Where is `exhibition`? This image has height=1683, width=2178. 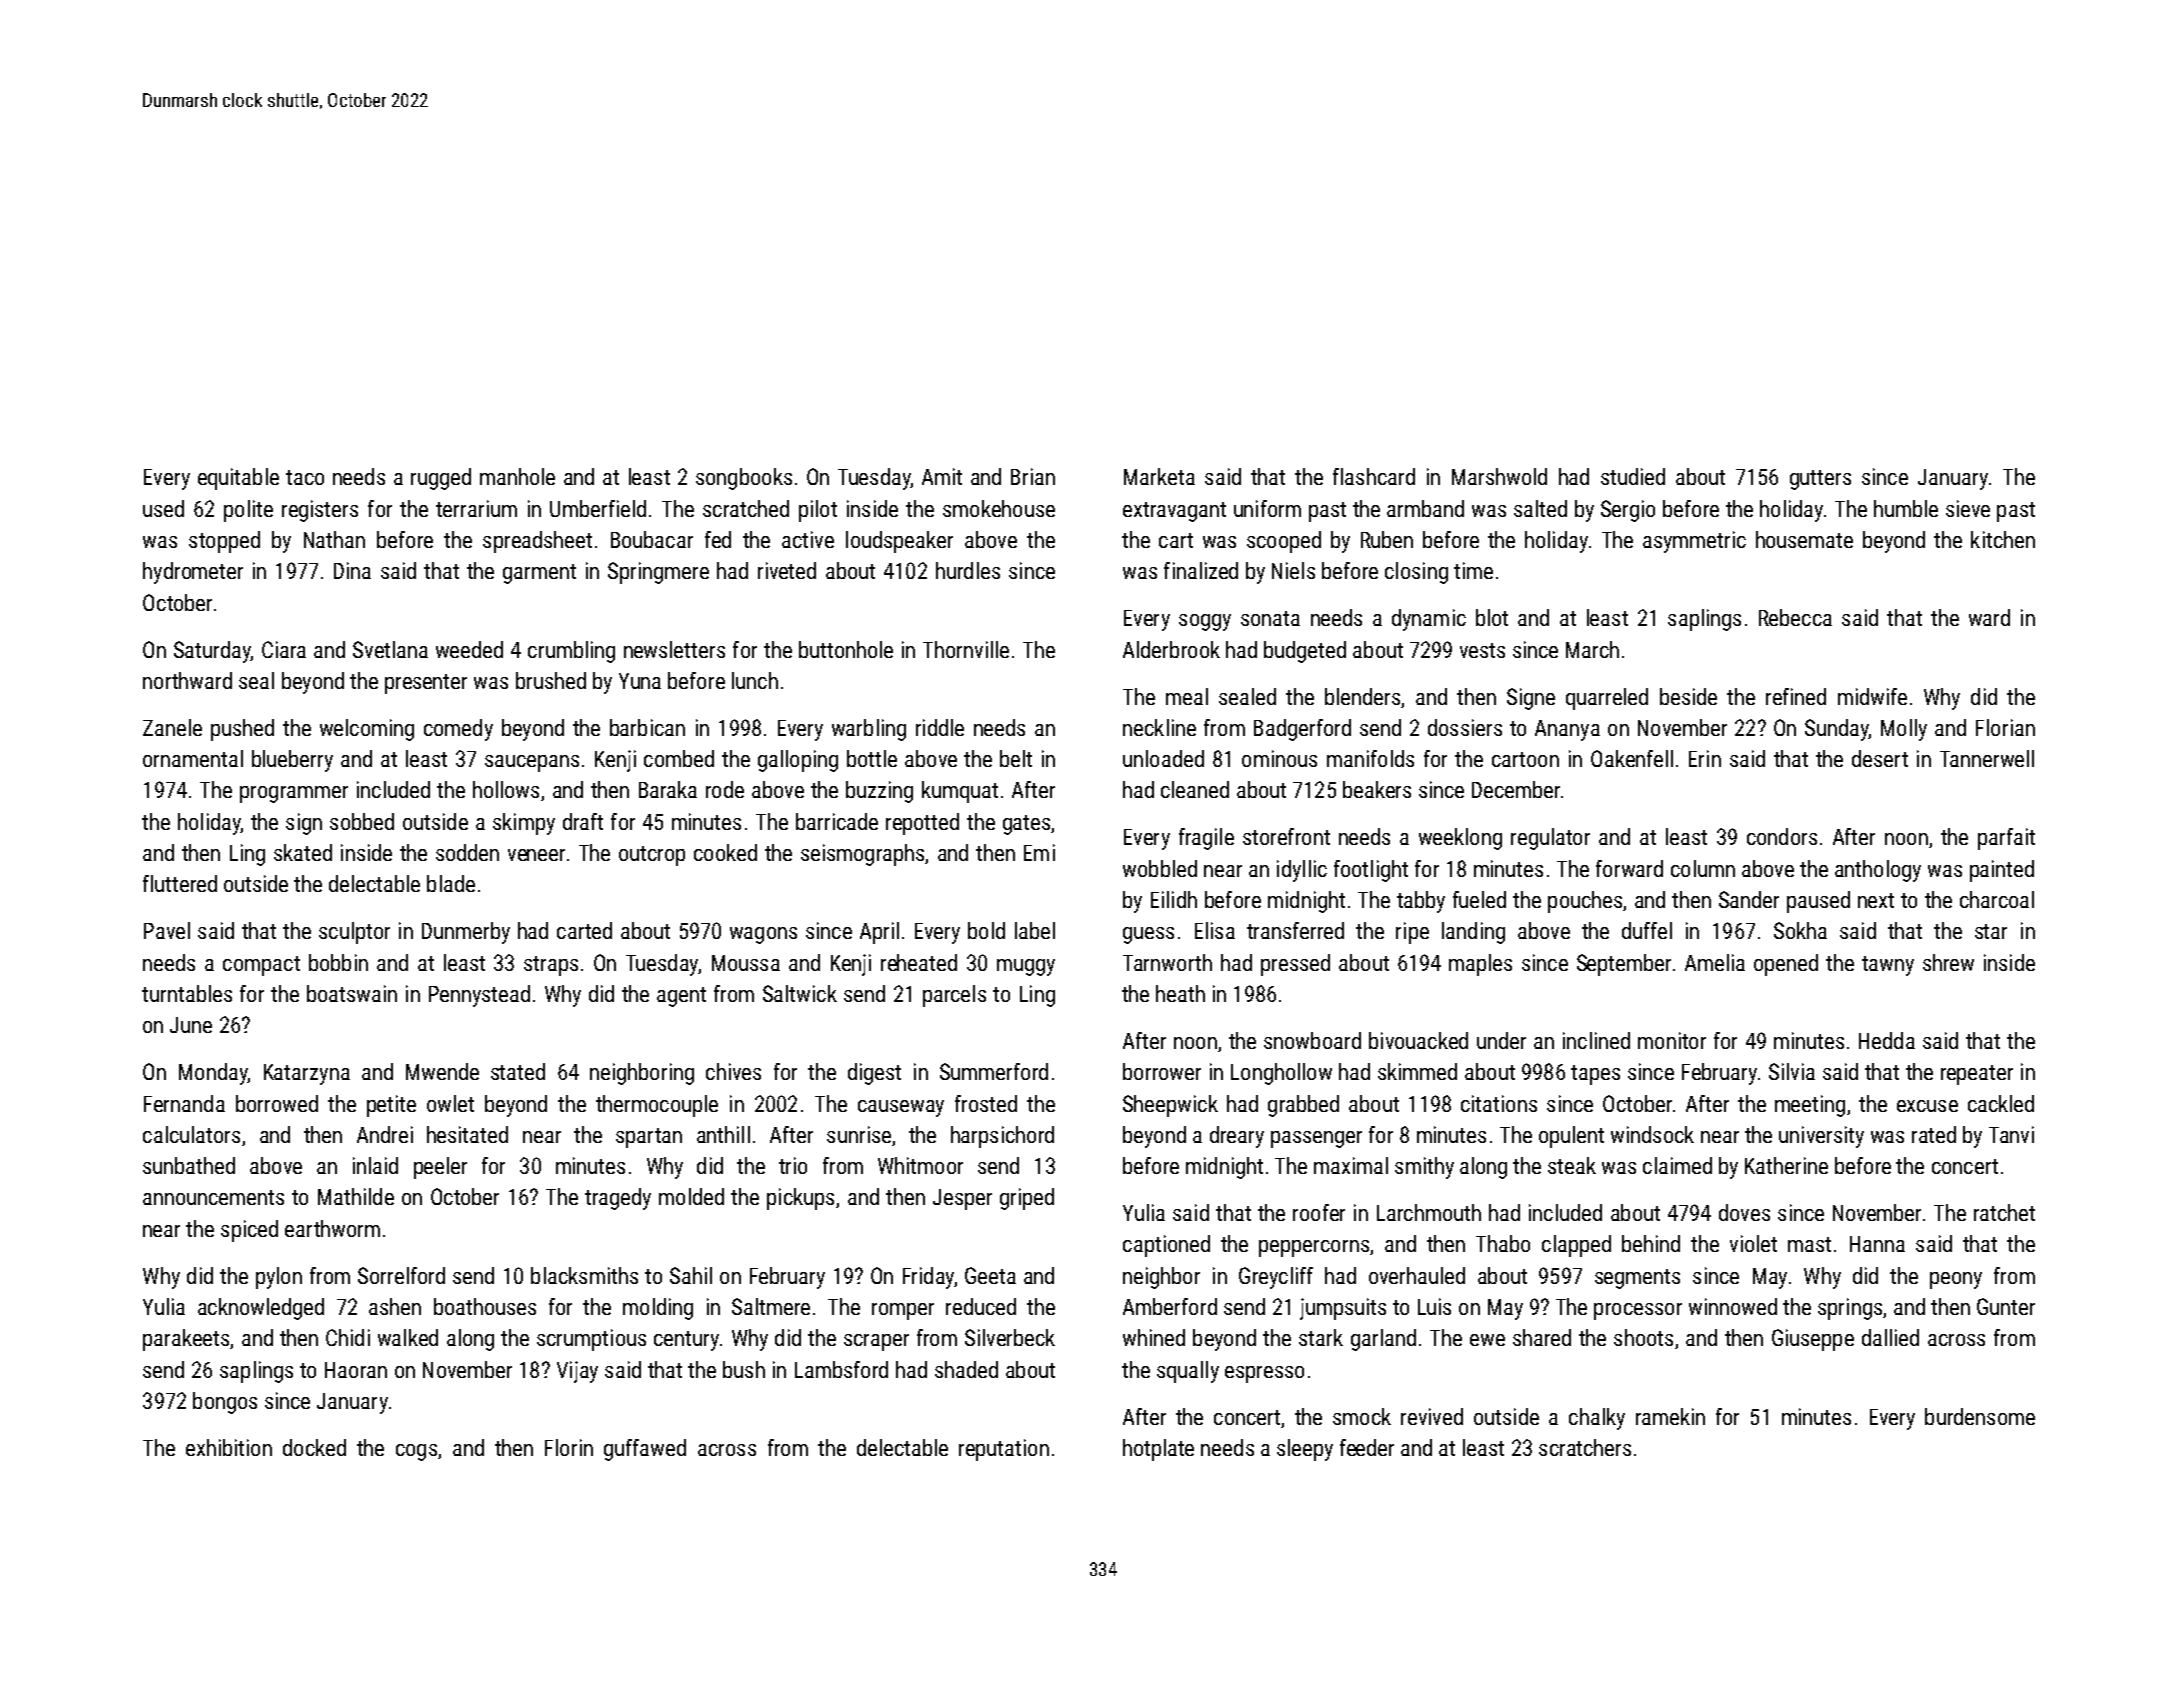 exhibition is located at coordinates (229, 1447).
